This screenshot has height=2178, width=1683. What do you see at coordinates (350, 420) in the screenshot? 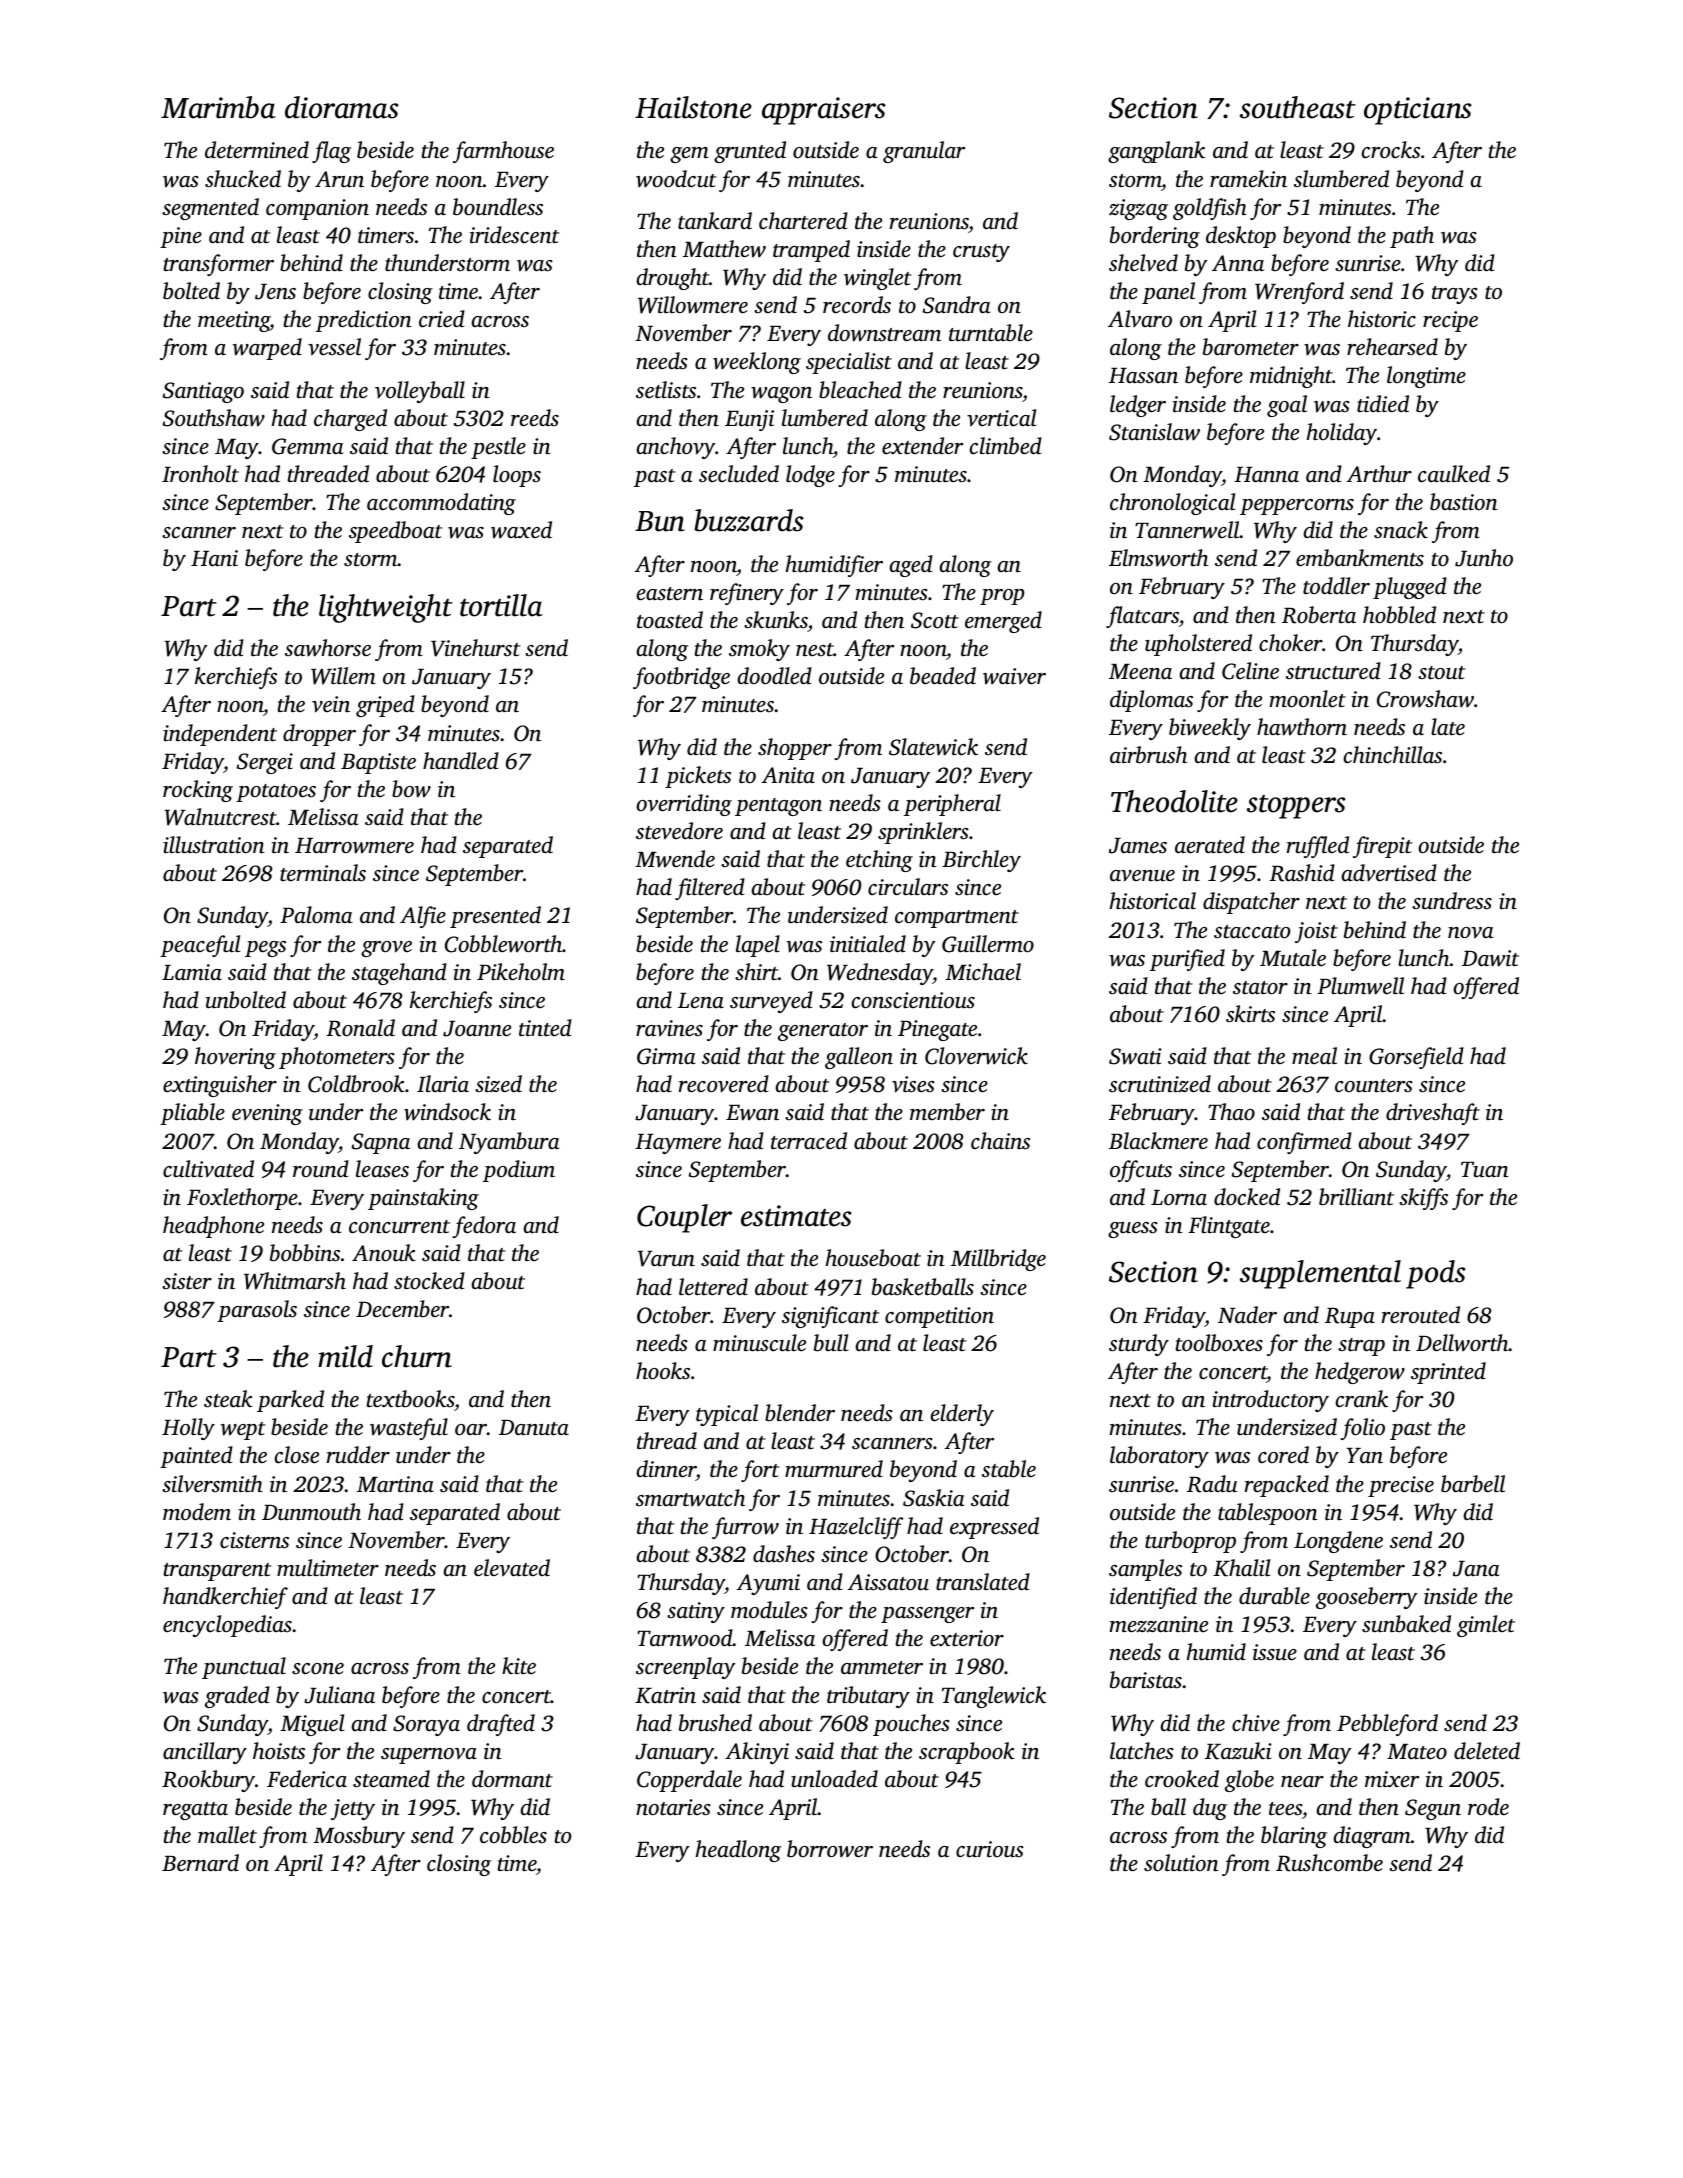
I see `charged` at bounding box center [350, 420].
